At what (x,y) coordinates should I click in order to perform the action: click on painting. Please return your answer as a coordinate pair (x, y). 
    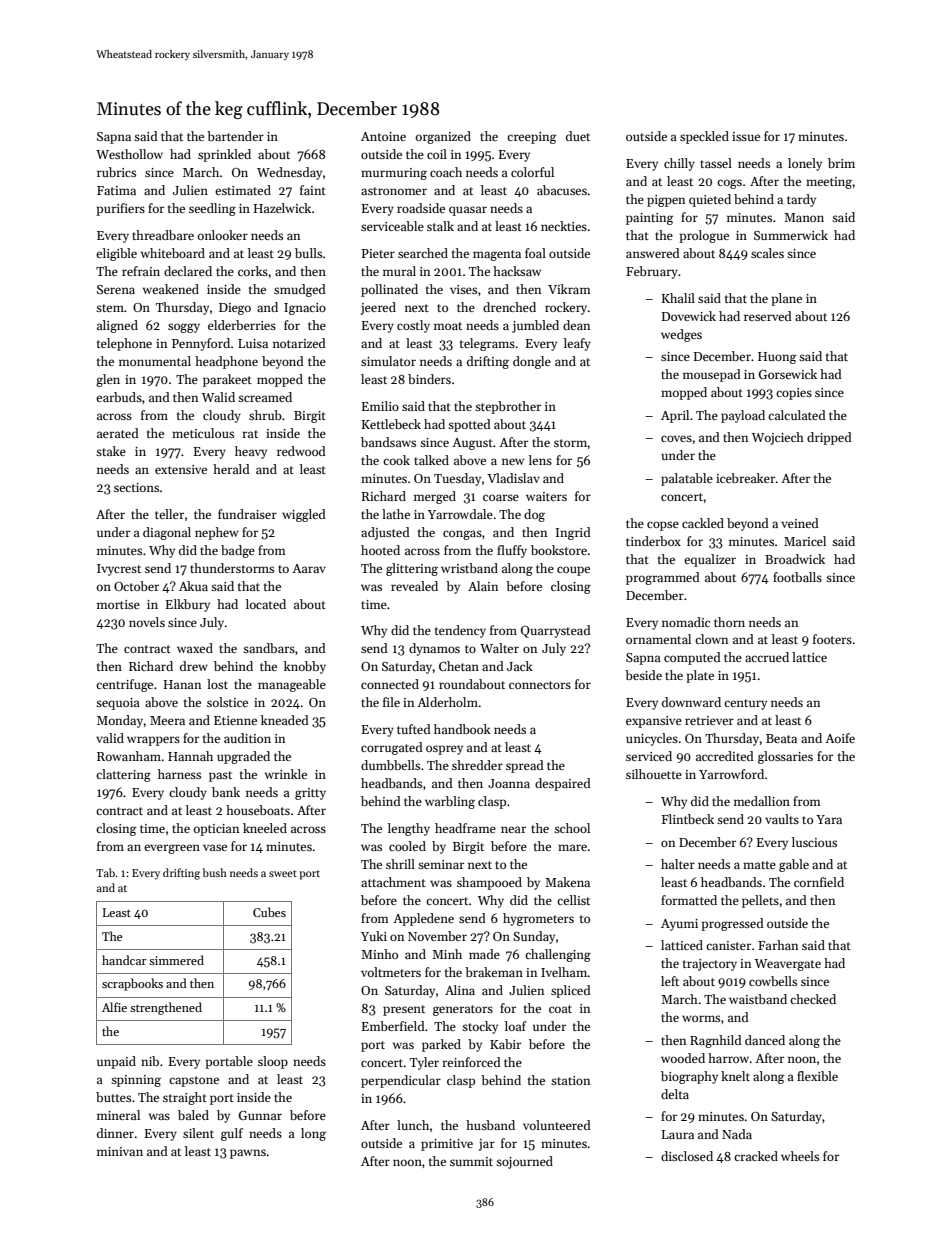
    Looking at the image, I should click on (650, 219).
